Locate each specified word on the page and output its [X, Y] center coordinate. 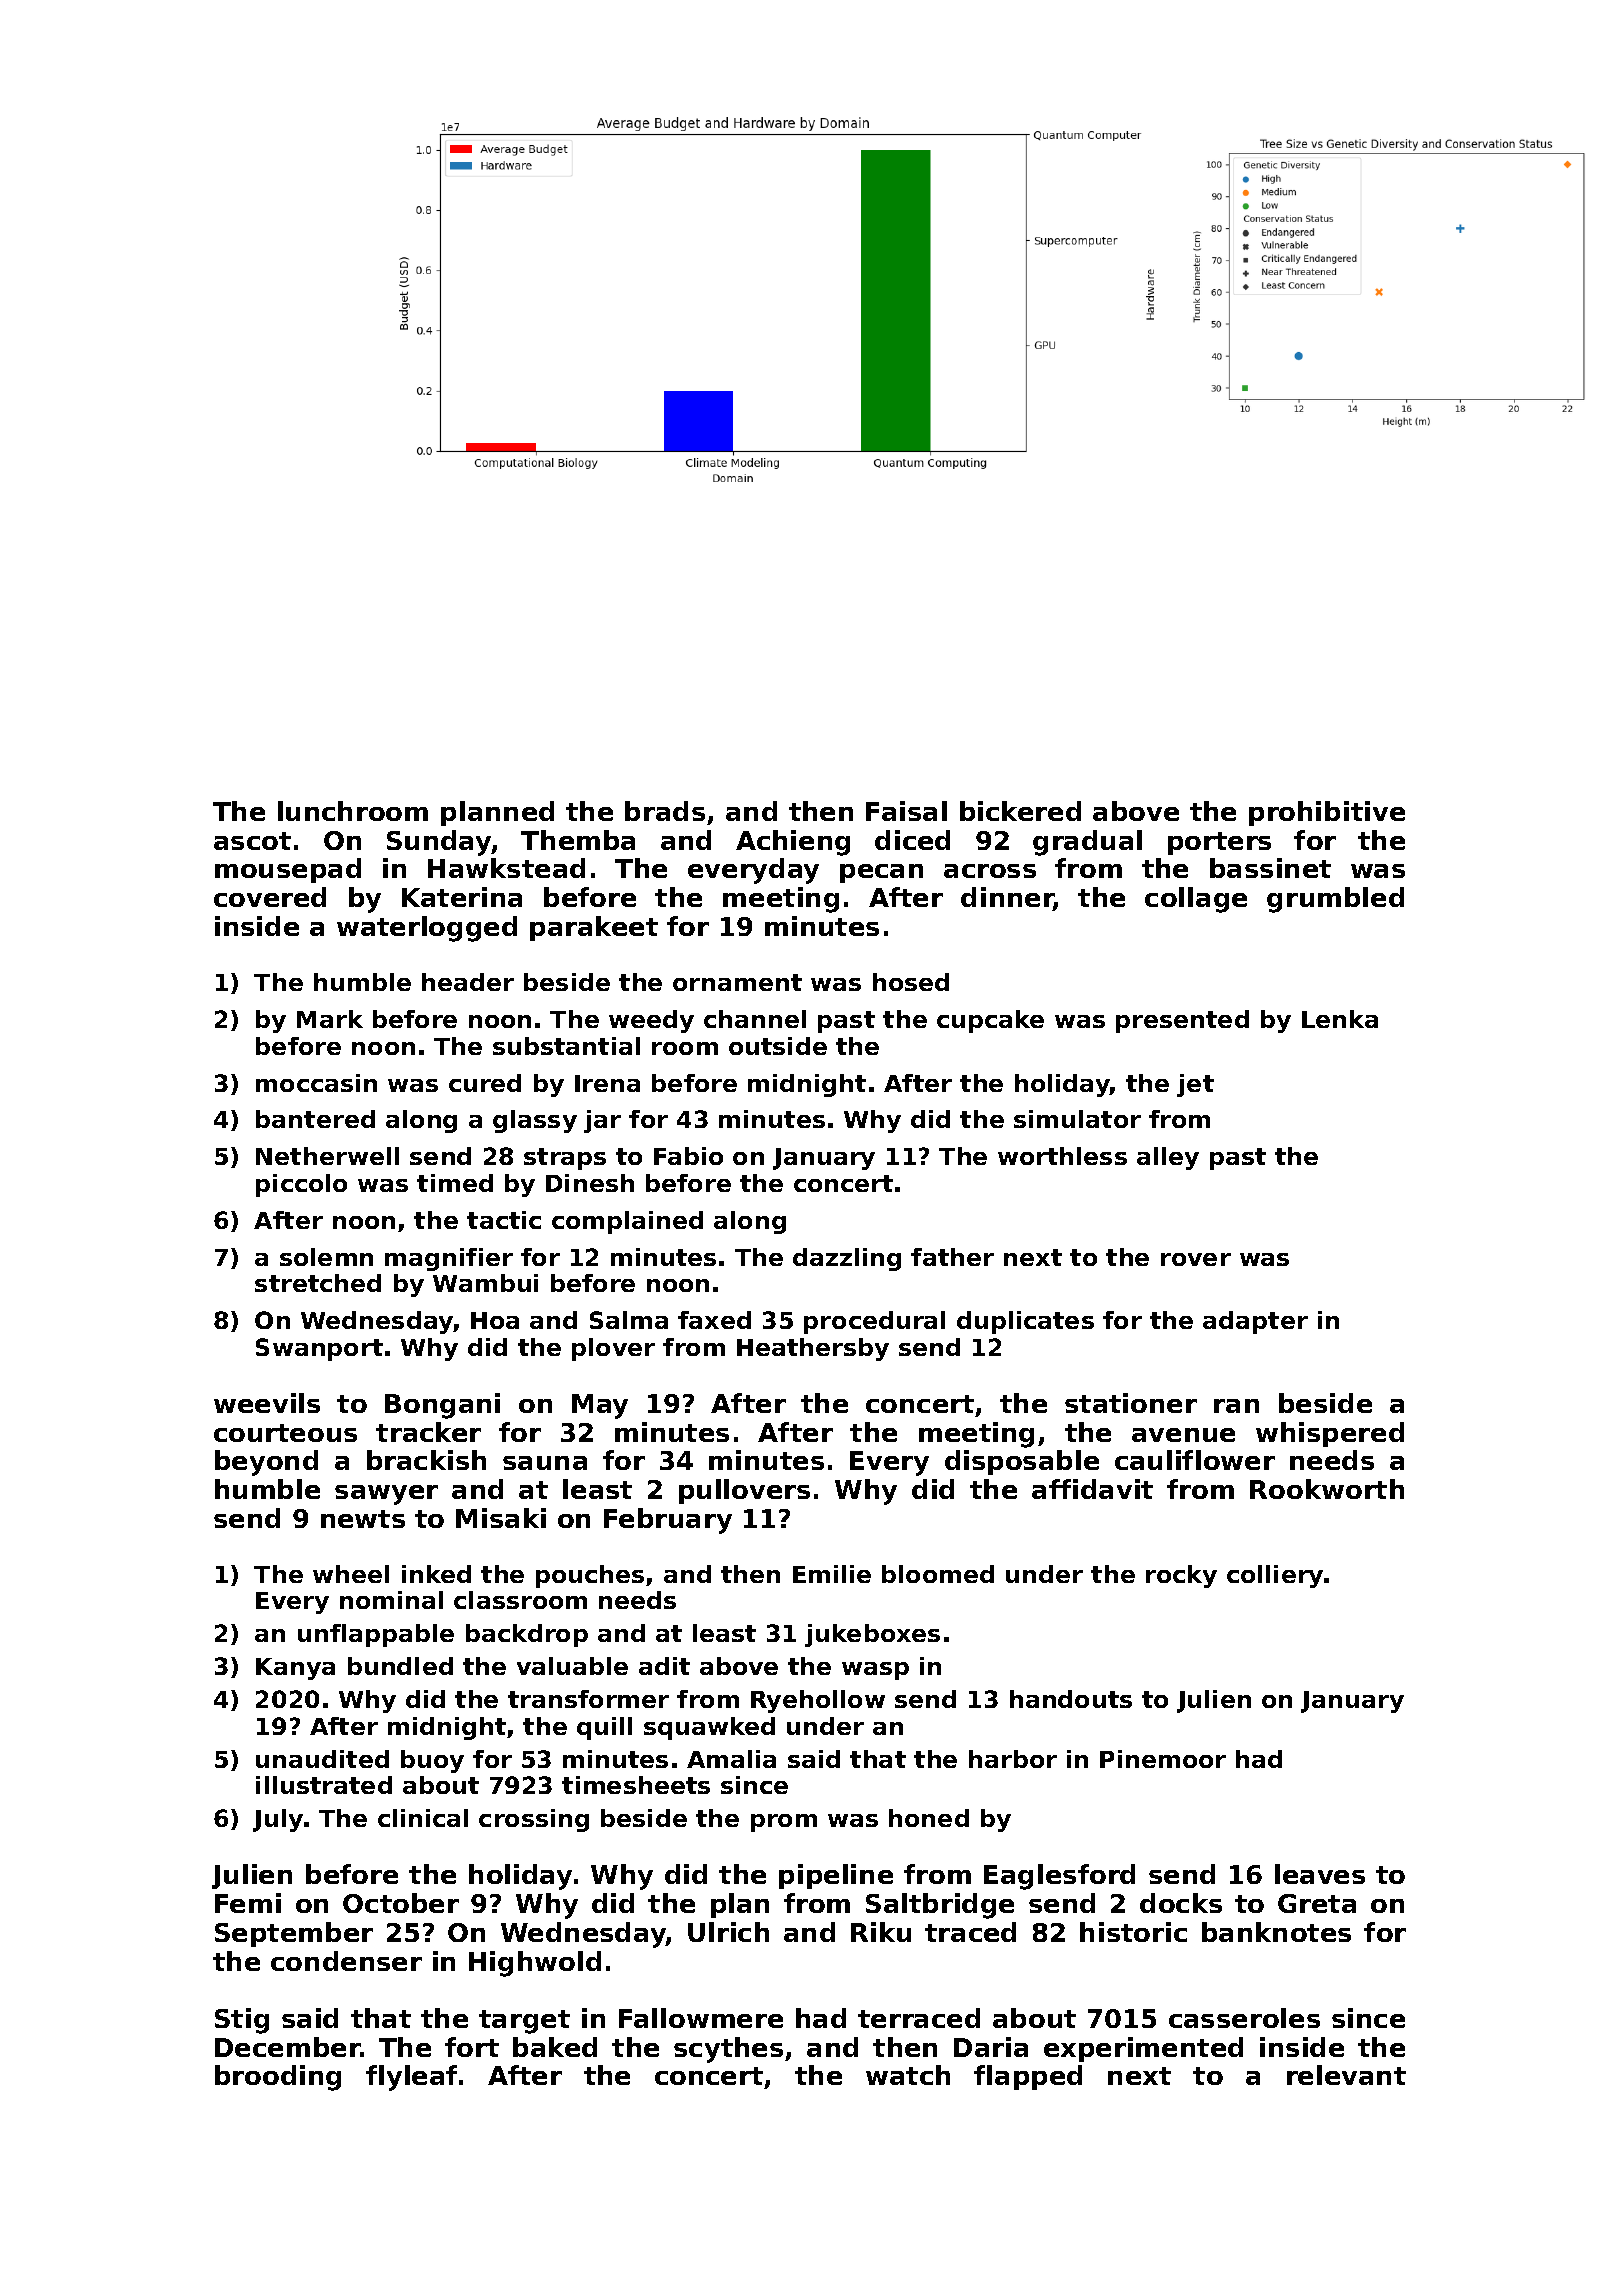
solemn [326, 1257]
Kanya [295, 1669]
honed [929, 1818]
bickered [1020, 811]
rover [1196, 1259]
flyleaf [411, 2078]
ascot [252, 841]
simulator [1077, 1119]
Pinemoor [1163, 1759]
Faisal [906, 811]
